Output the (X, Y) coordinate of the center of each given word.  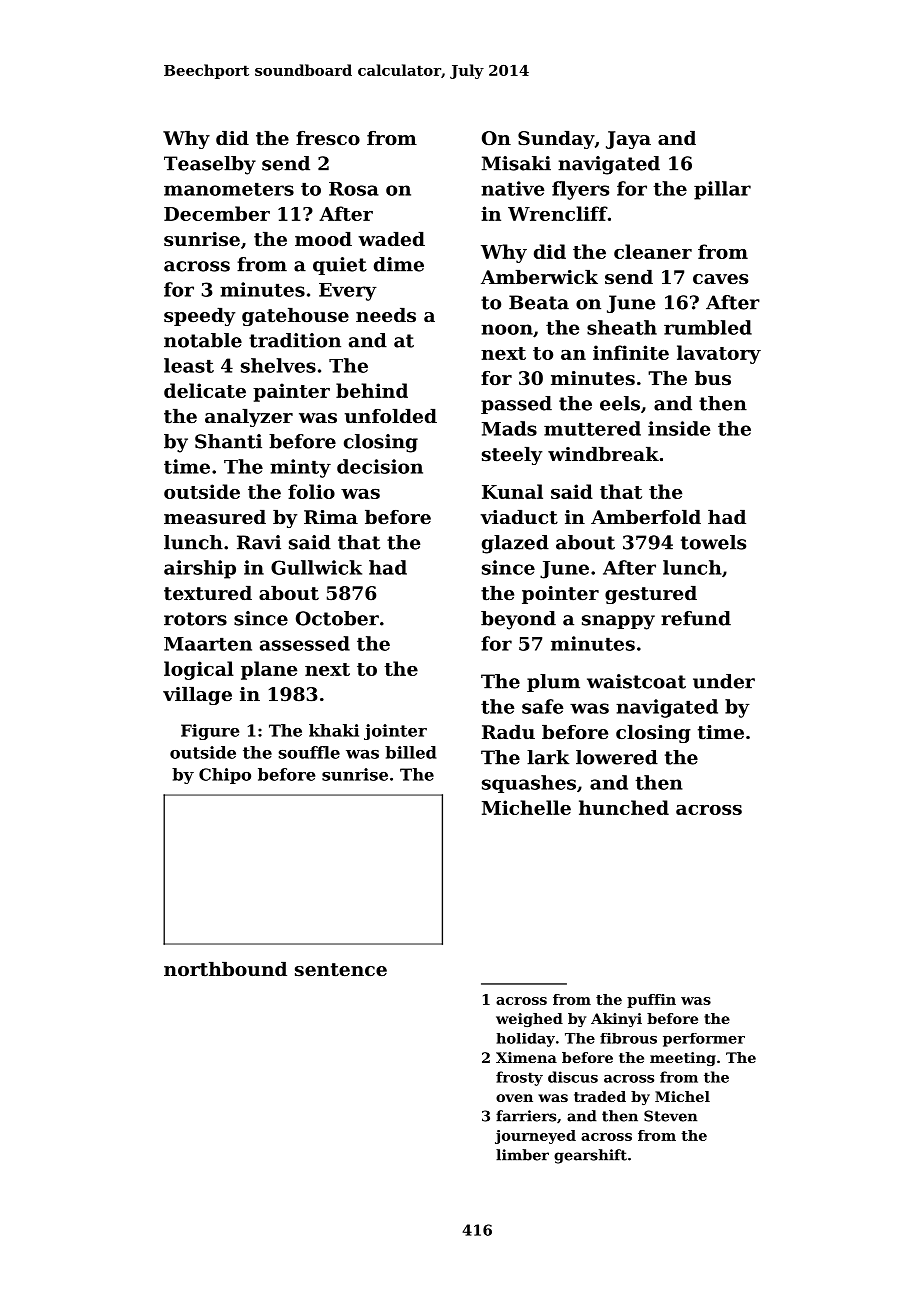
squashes (529, 784)
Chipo (225, 776)
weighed (529, 1020)
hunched (624, 807)
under (724, 681)
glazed (515, 544)
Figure (210, 732)
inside (679, 428)
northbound (225, 969)
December (217, 213)
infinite (631, 352)
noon (507, 329)
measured (215, 517)
